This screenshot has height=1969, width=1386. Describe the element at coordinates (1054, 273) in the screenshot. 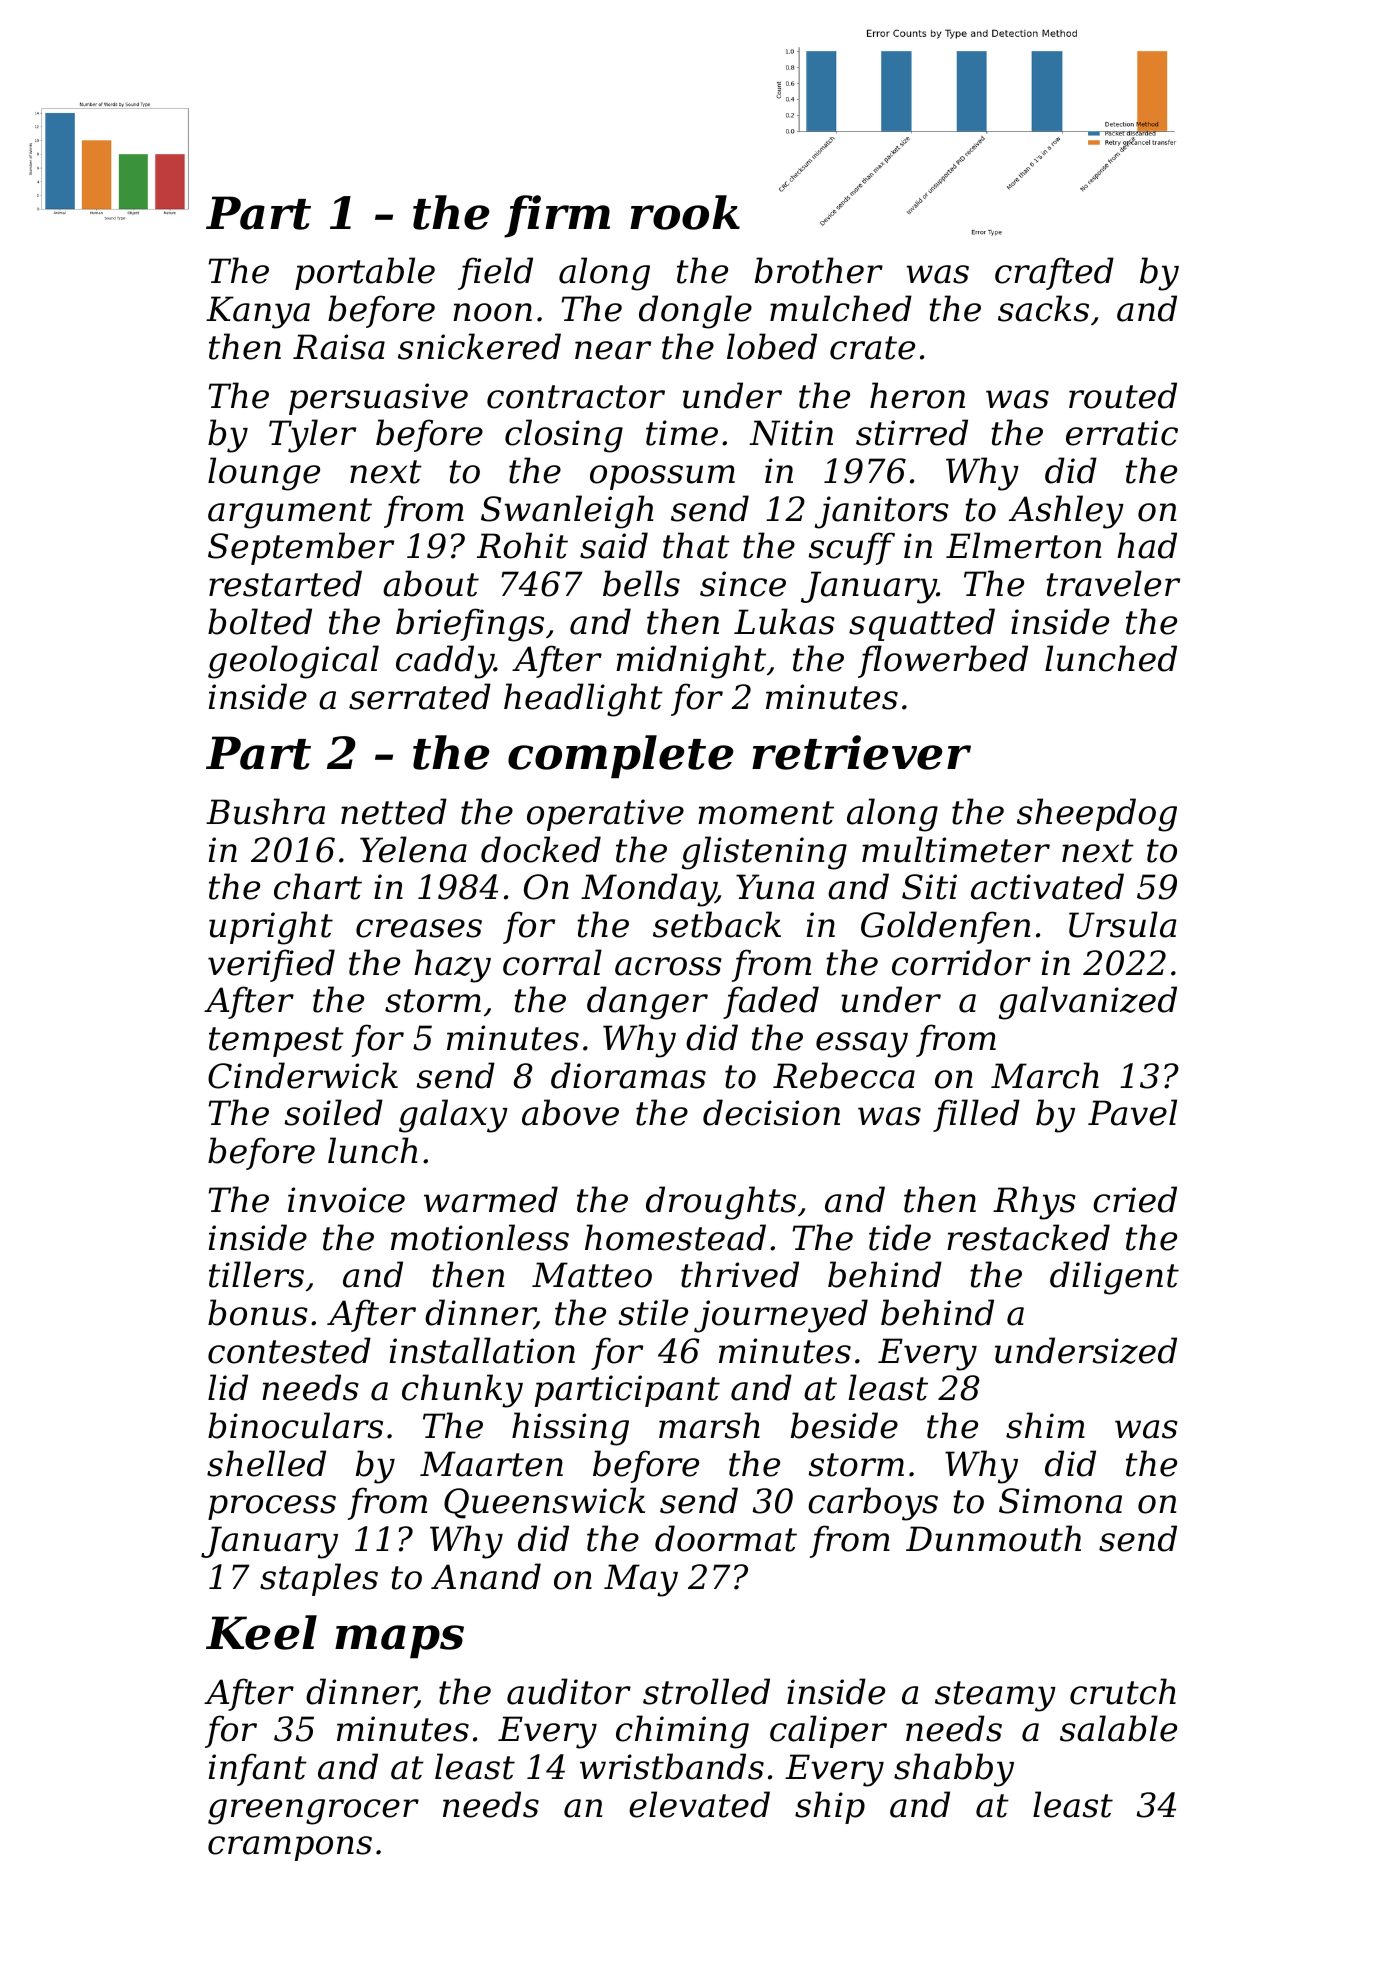

I see `crafted` at that location.
